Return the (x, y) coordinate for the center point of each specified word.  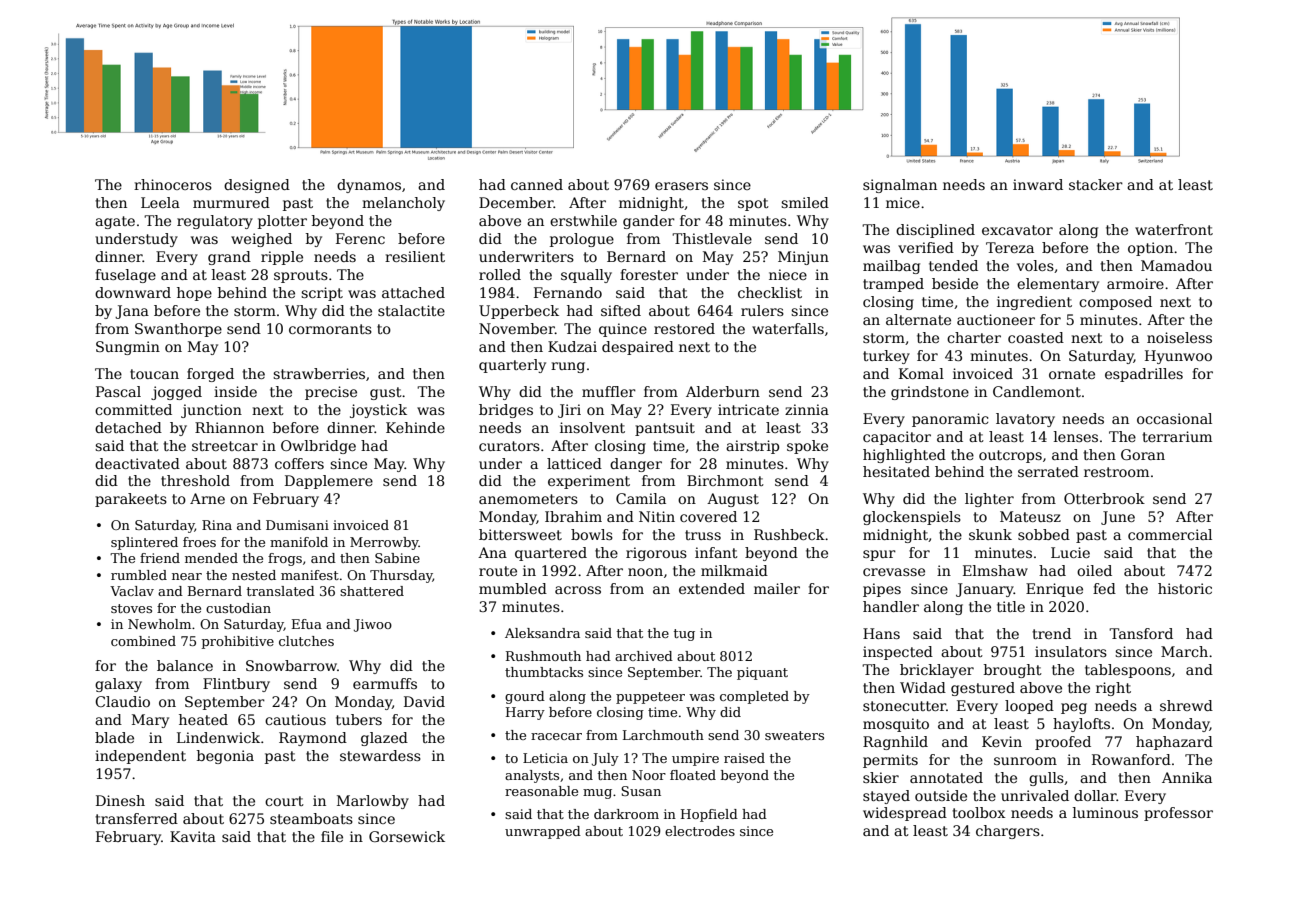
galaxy (118, 685)
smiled (805, 202)
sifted (621, 310)
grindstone (930, 393)
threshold (195, 480)
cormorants (330, 329)
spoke (807, 447)
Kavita (193, 836)
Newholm (159, 624)
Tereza (1010, 247)
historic (1185, 588)
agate (115, 222)
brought (1013, 671)
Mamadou (1176, 265)
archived (644, 656)
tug (684, 635)
